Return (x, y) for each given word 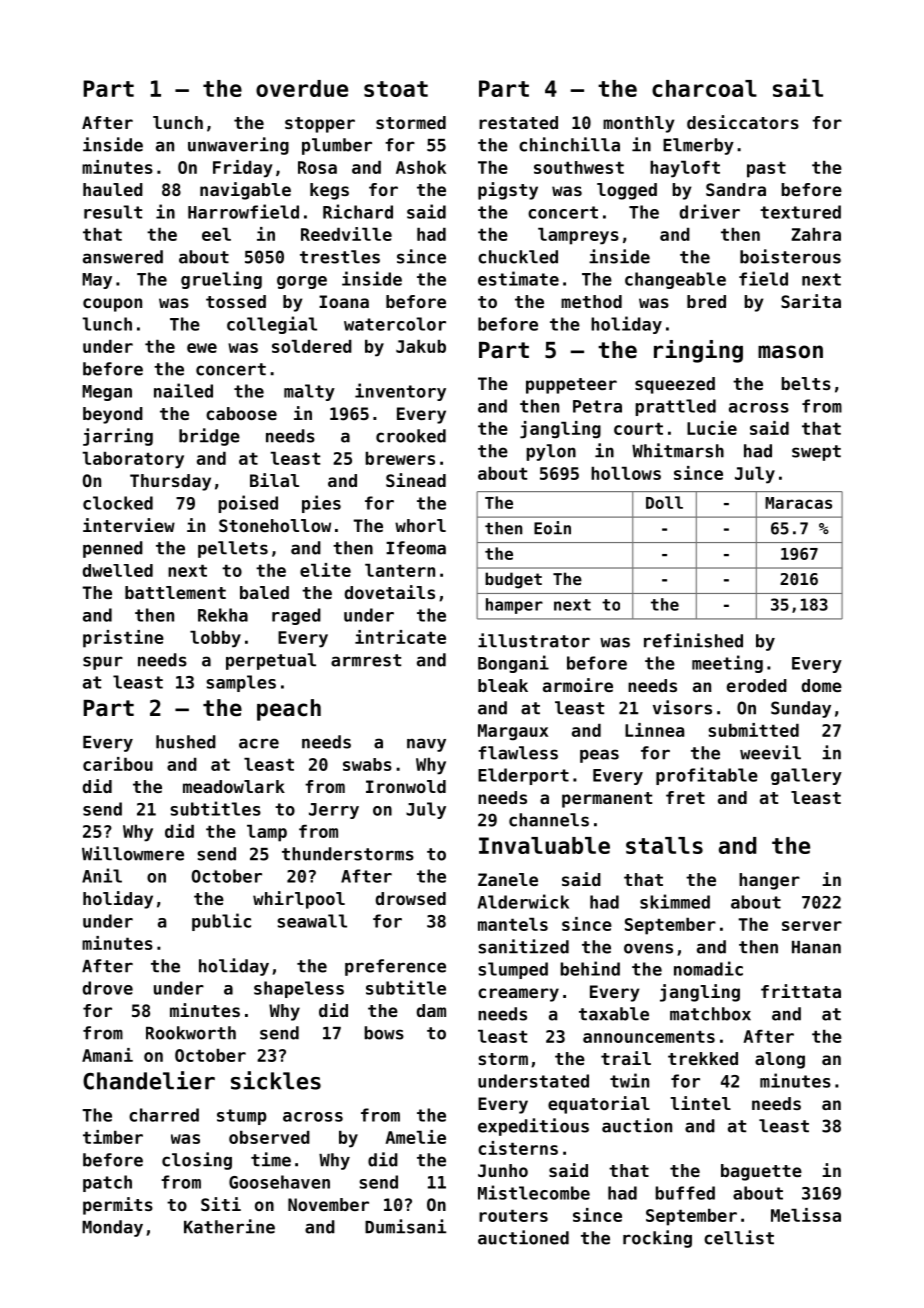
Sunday (801, 709)
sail (798, 87)
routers (513, 1215)
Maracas (798, 503)
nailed (183, 390)
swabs (367, 764)
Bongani (513, 664)
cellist (739, 1237)
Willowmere (133, 853)
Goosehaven (279, 1182)
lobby (215, 639)
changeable (675, 280)
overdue (302, 88)
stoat (396, 89)
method (591, 301)
